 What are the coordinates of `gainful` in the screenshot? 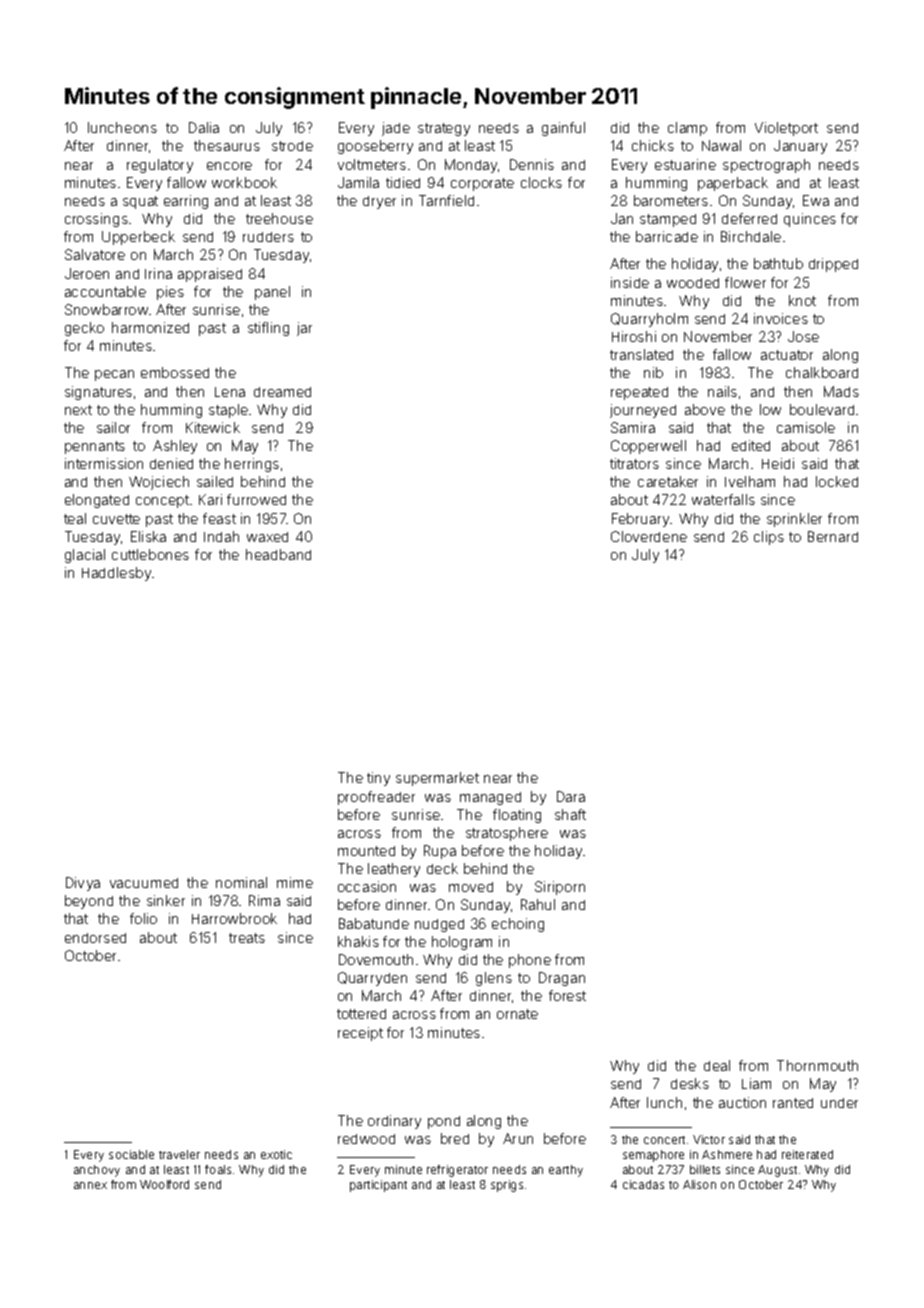 It's located at (563, 129).
